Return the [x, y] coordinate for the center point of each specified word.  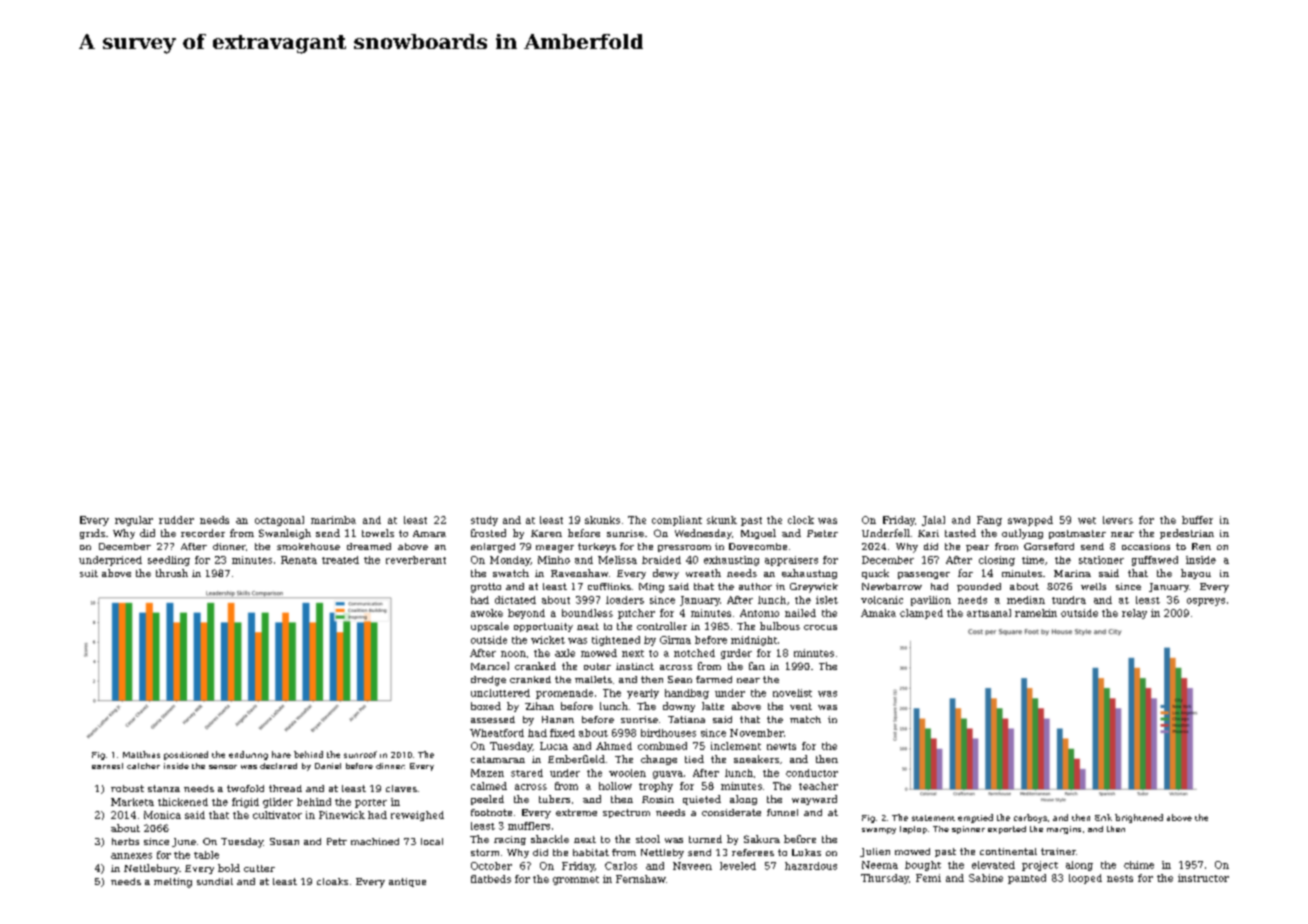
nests [1120, 878]
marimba [333, 520]
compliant [677, 521]
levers [1118, 520]
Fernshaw [641, 879]
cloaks [332, 881]
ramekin [1036, 613]
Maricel [490, 666]
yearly [643, 694]
